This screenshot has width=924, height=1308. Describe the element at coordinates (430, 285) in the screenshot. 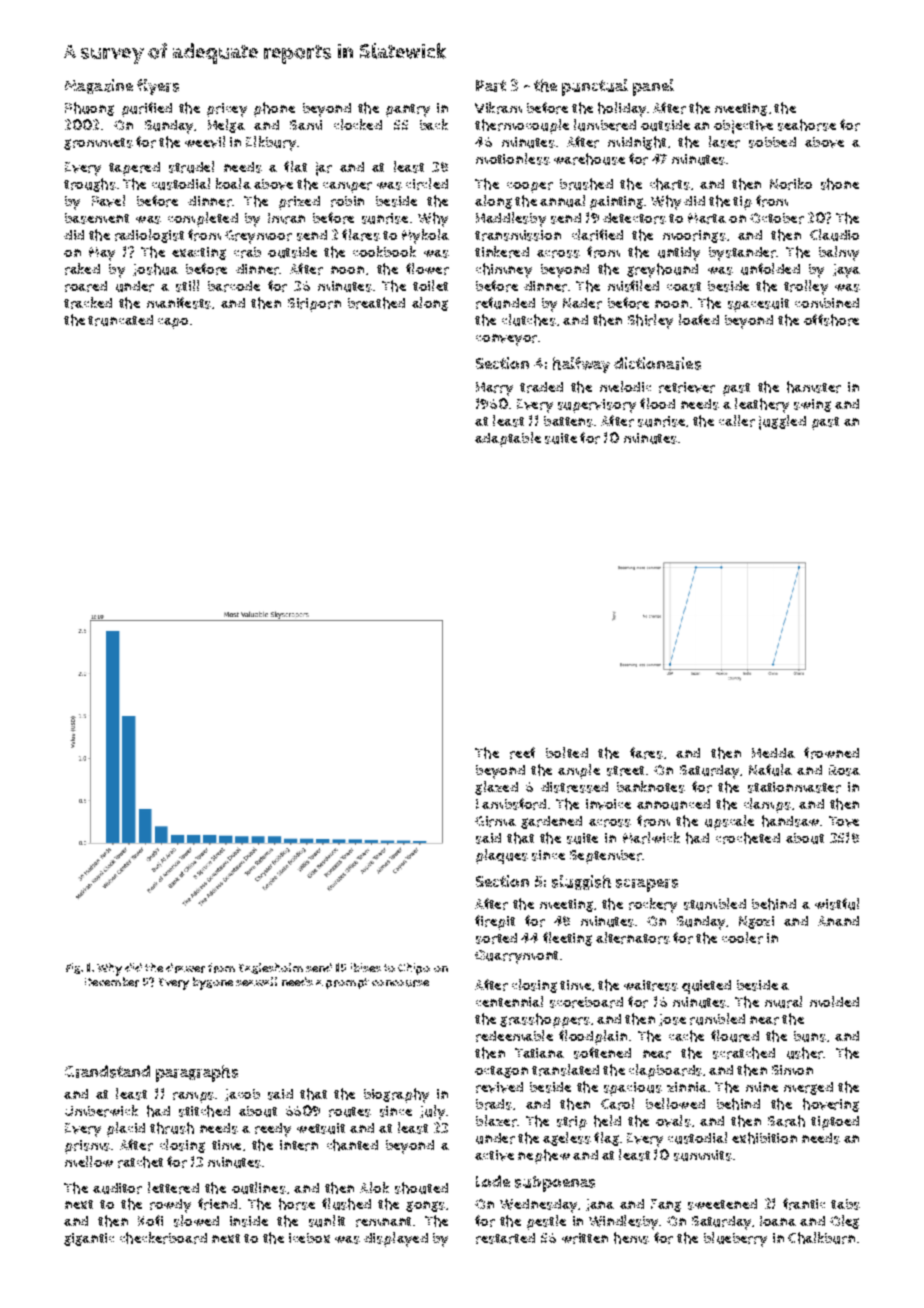

I see `toilet` at that location.
